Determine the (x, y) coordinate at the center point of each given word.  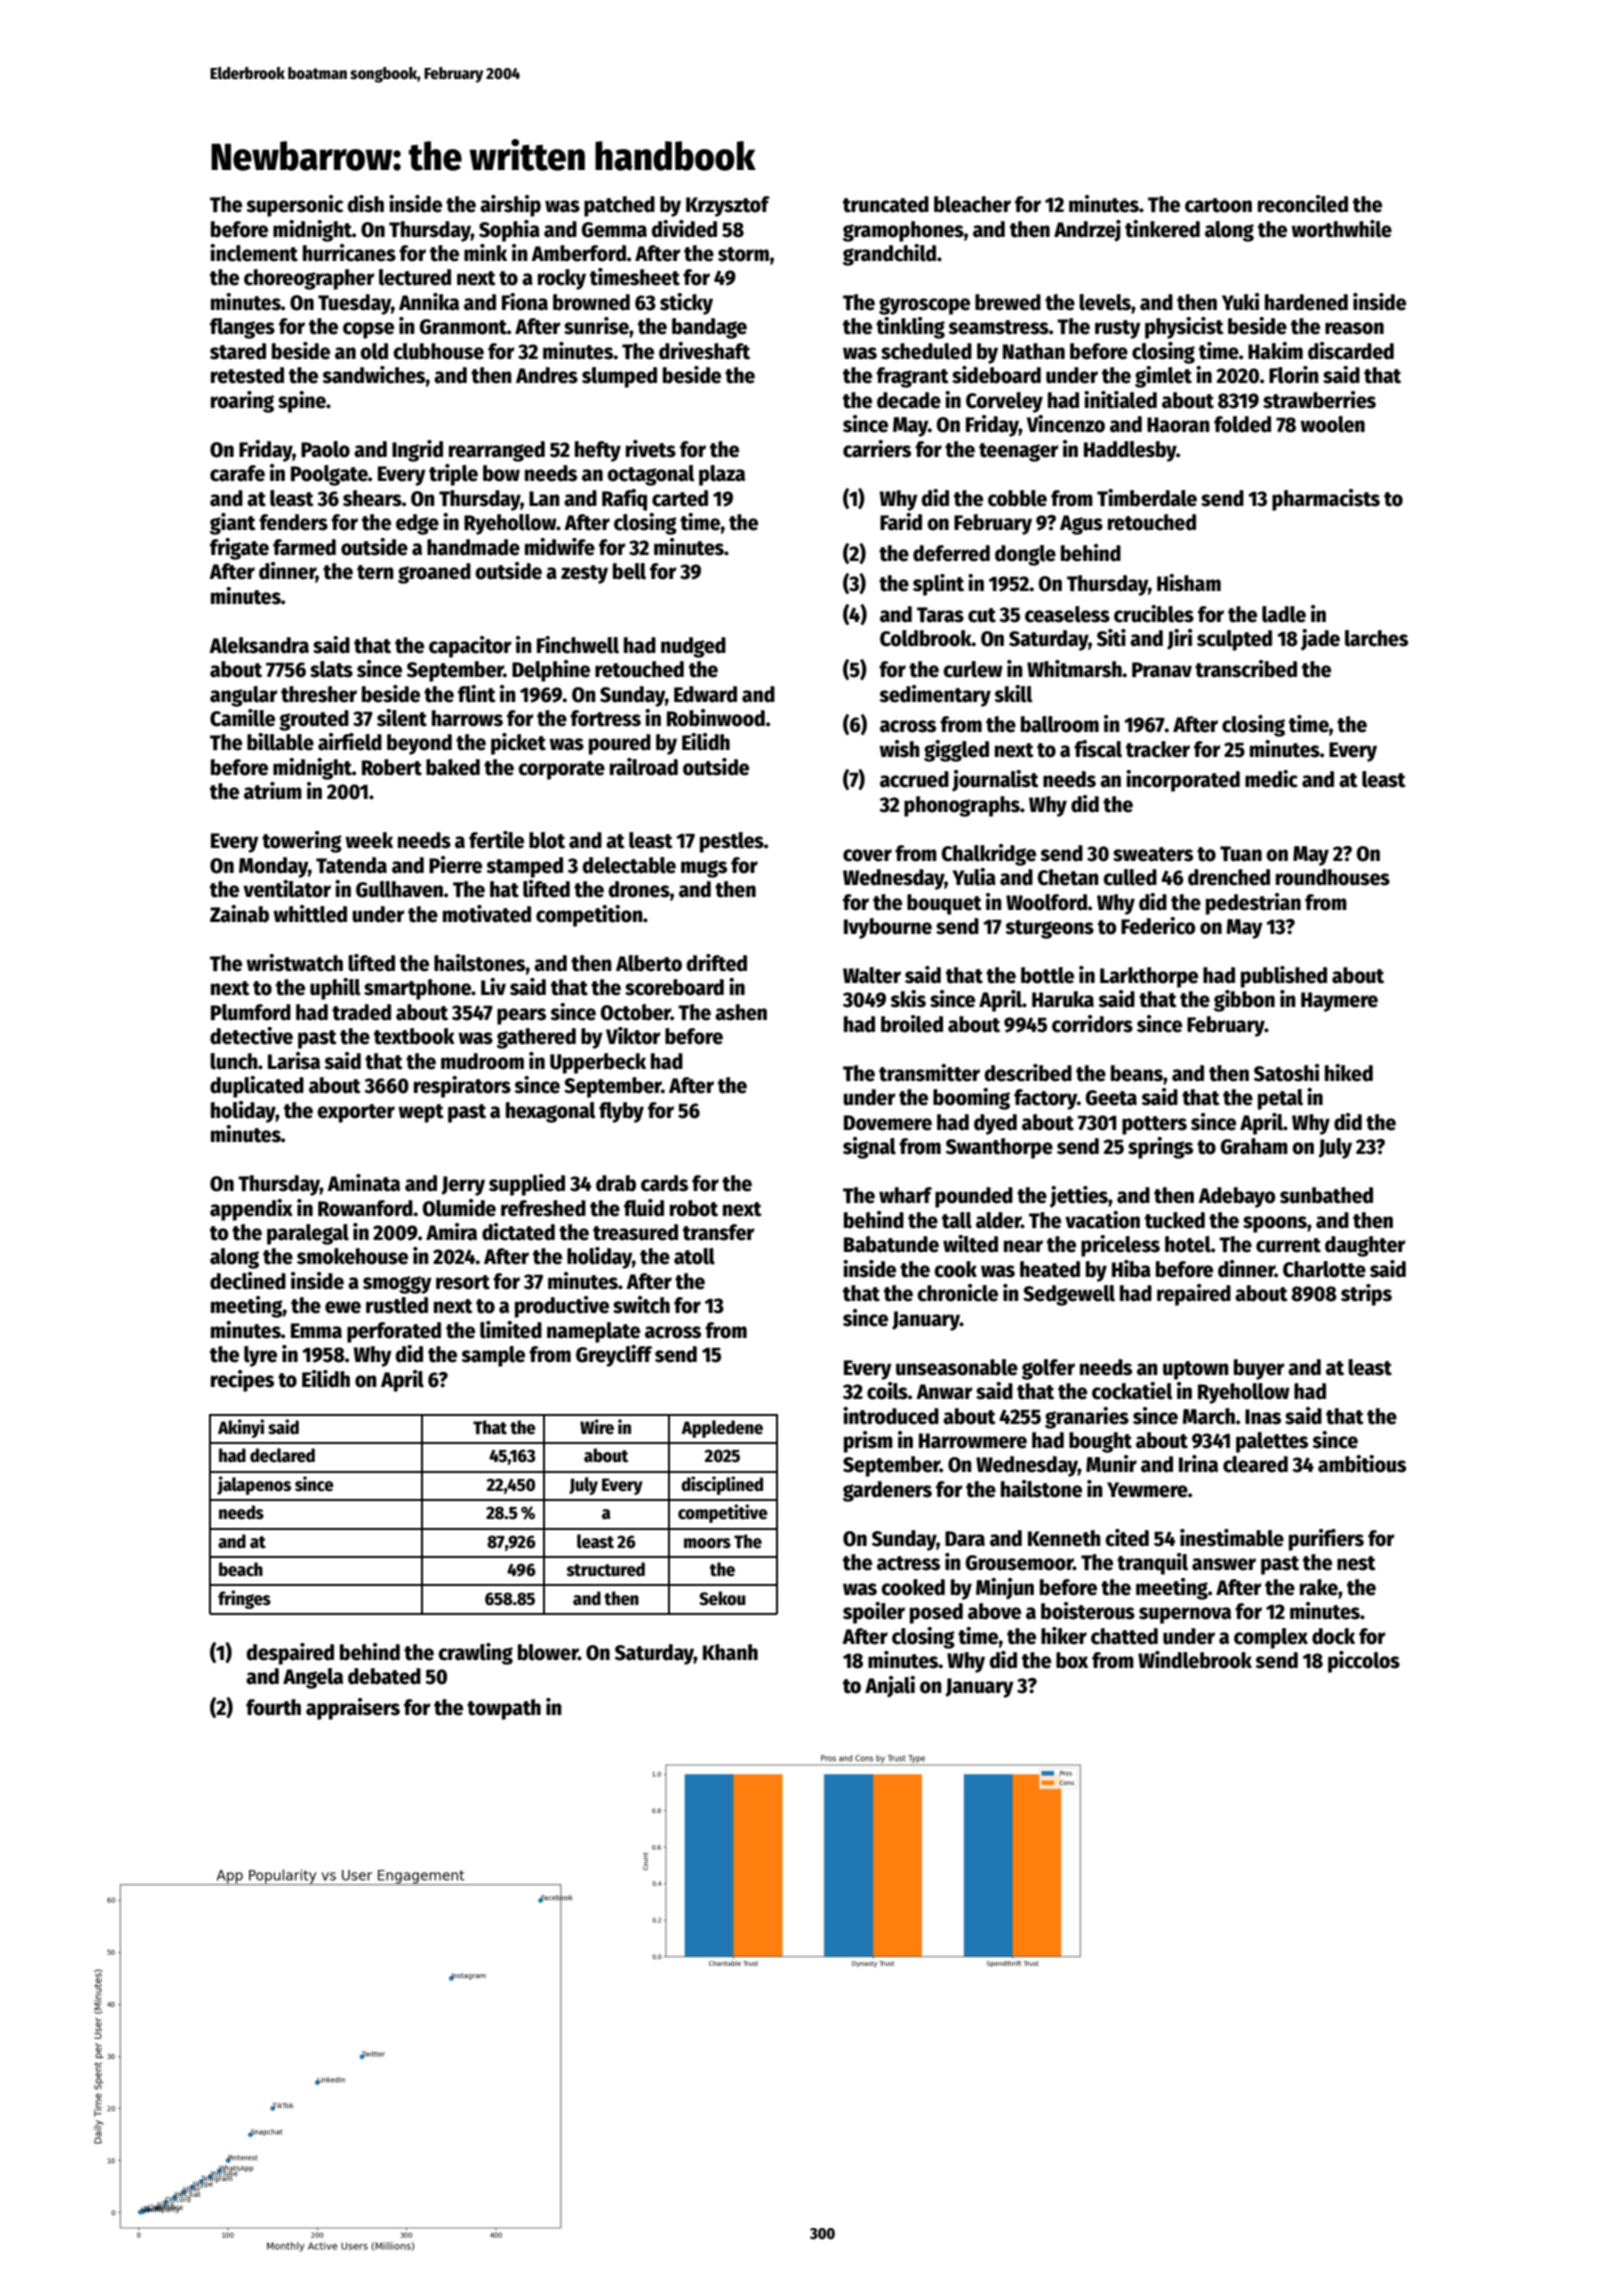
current (1288, 1245)
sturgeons (1049, 929)
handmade (473, 547)
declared (282, 1455)
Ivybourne (888, 928)
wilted (970, 1244)
